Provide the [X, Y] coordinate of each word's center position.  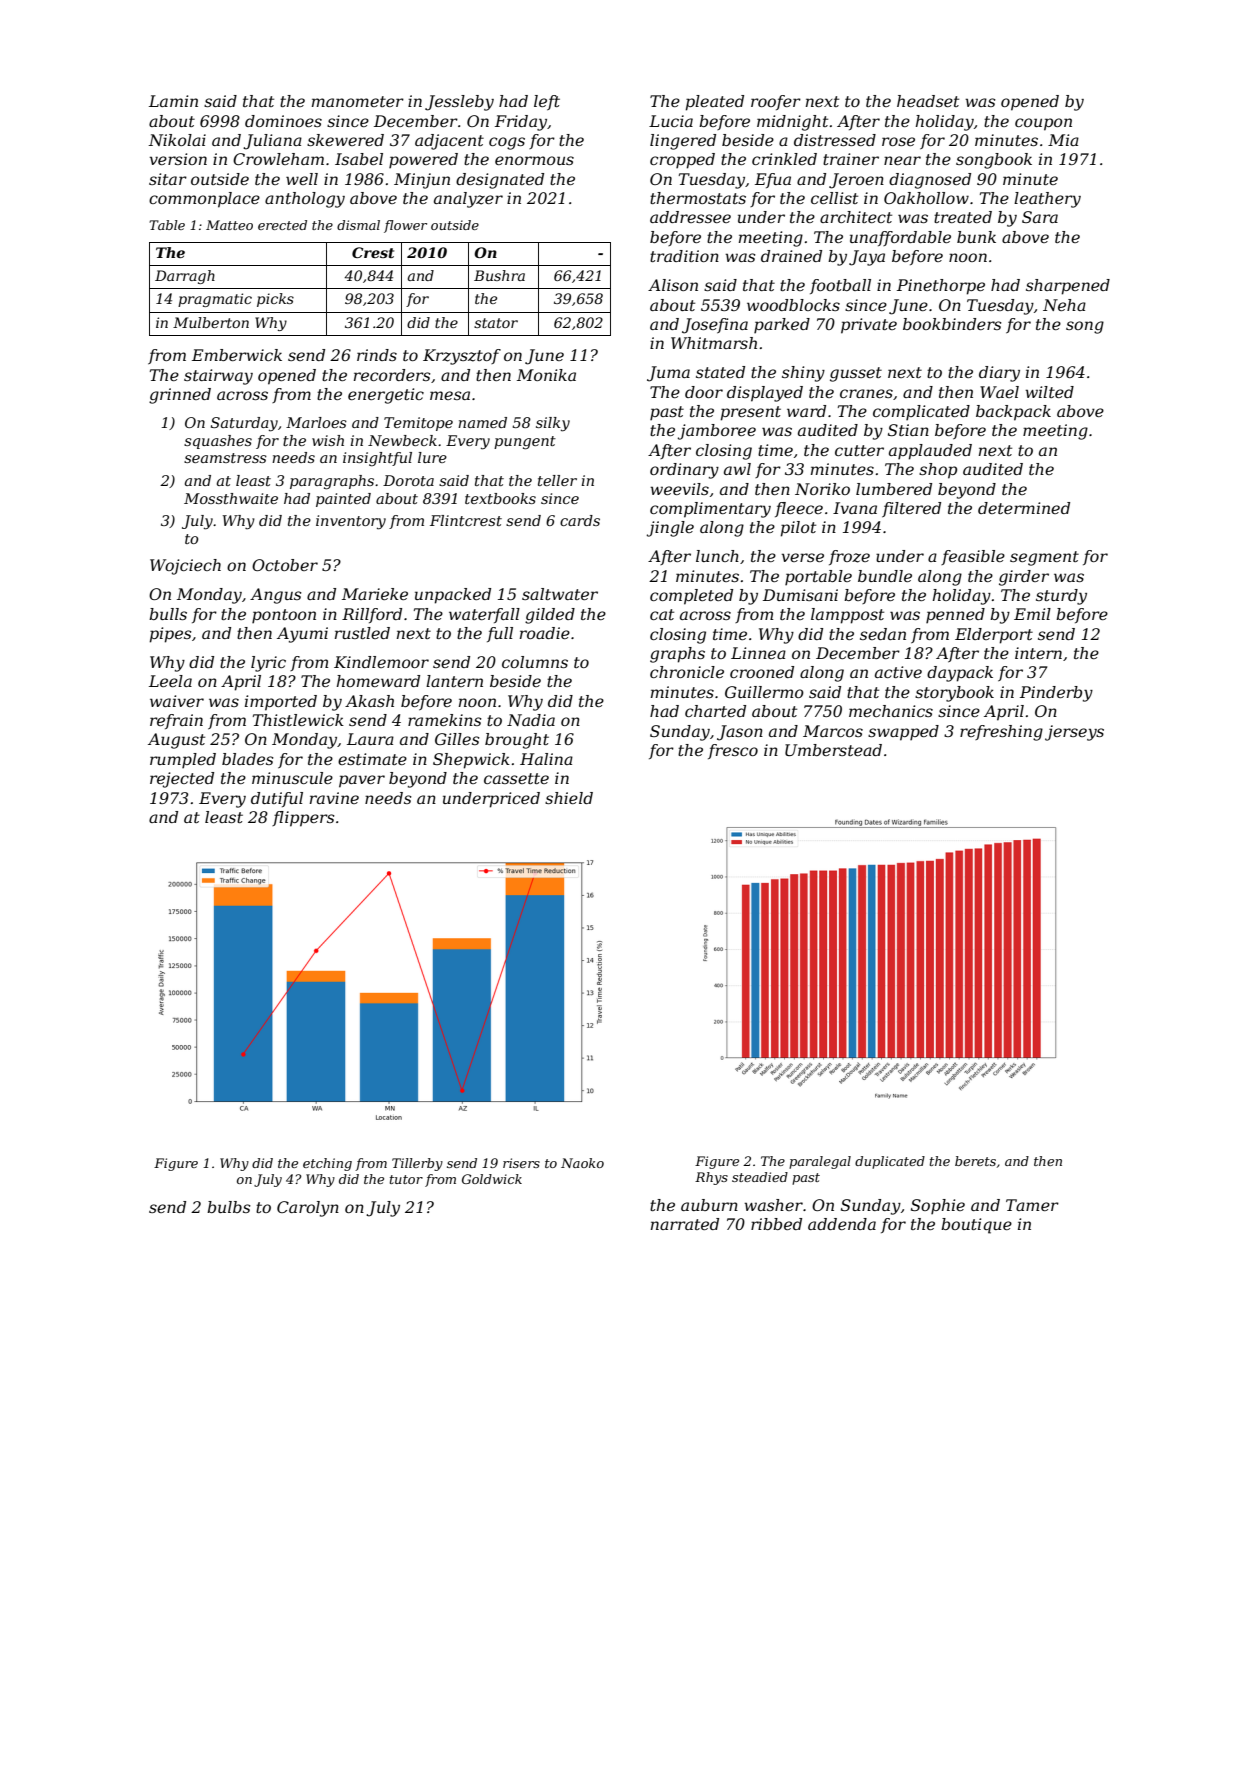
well [302, 179]
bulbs [229, 1207]
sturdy [1061, 597]
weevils [679, 489]
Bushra [499, 275]
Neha [1064, 305]
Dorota [408, 480]
